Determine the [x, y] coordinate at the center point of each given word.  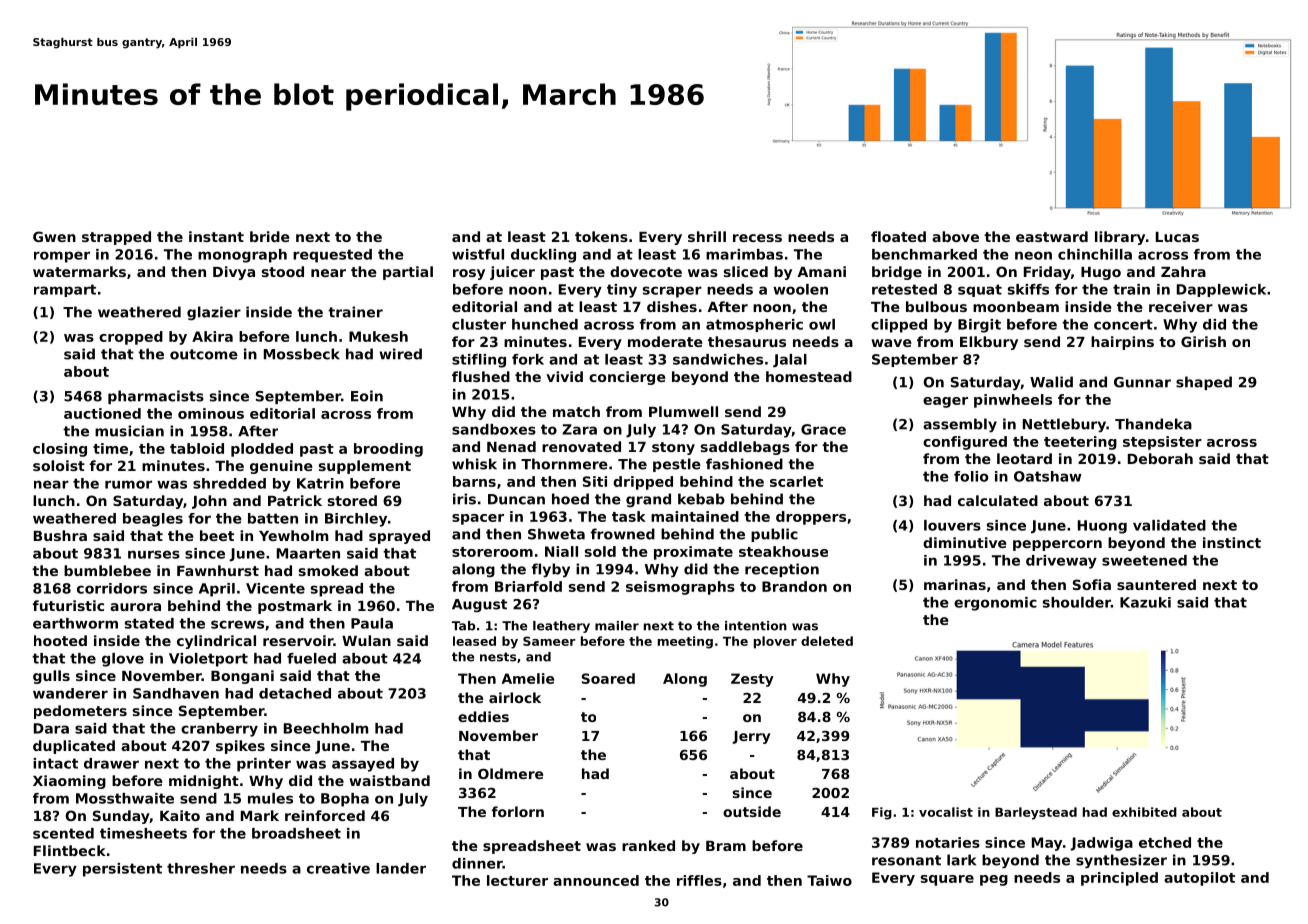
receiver [1181, 306]
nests [498, 657]
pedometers [80, 712]
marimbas [744, 254]
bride [270, 236]
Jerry [751, 737]
